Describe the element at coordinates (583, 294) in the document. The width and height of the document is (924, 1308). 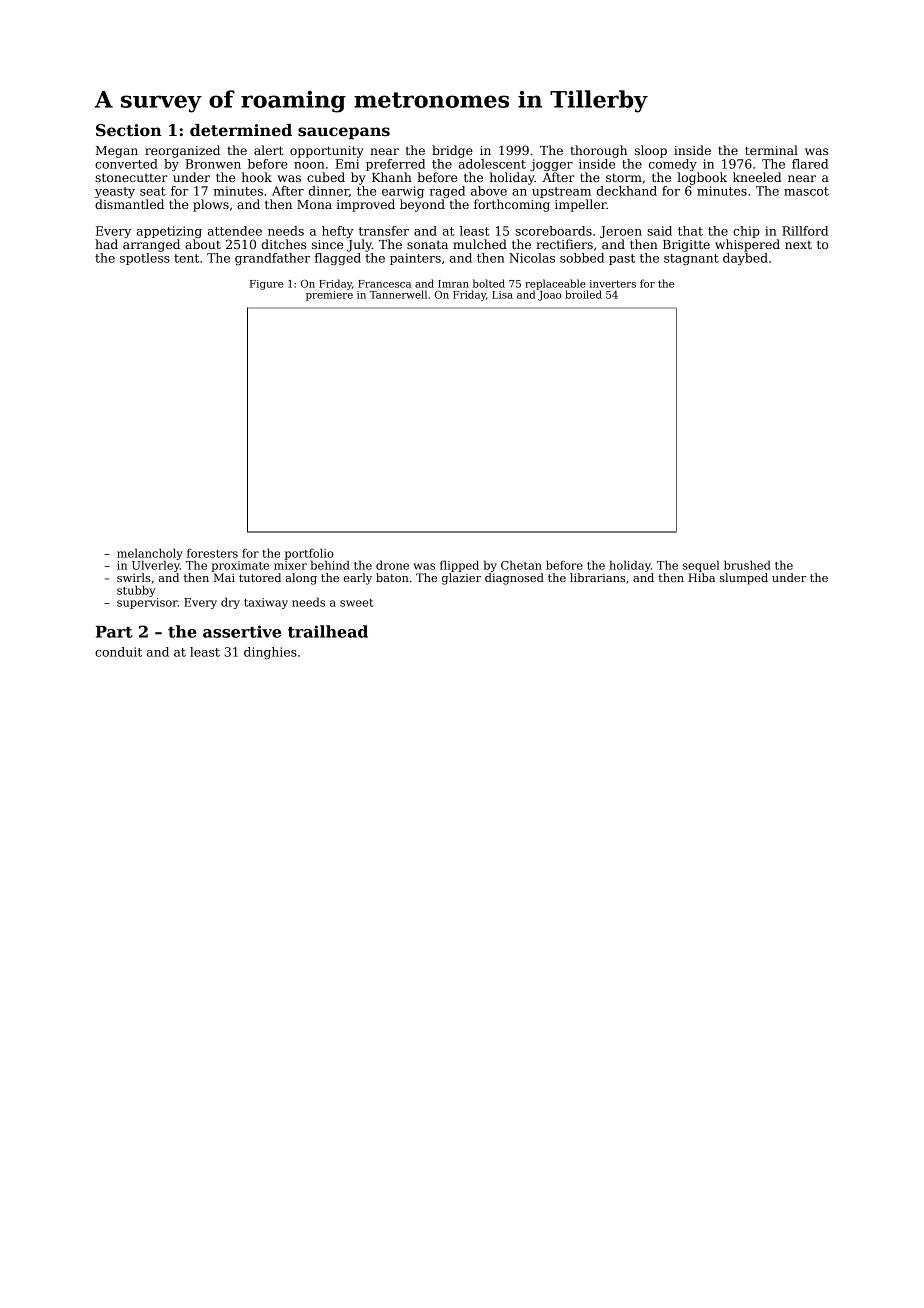
I see `broiled` at that location.
